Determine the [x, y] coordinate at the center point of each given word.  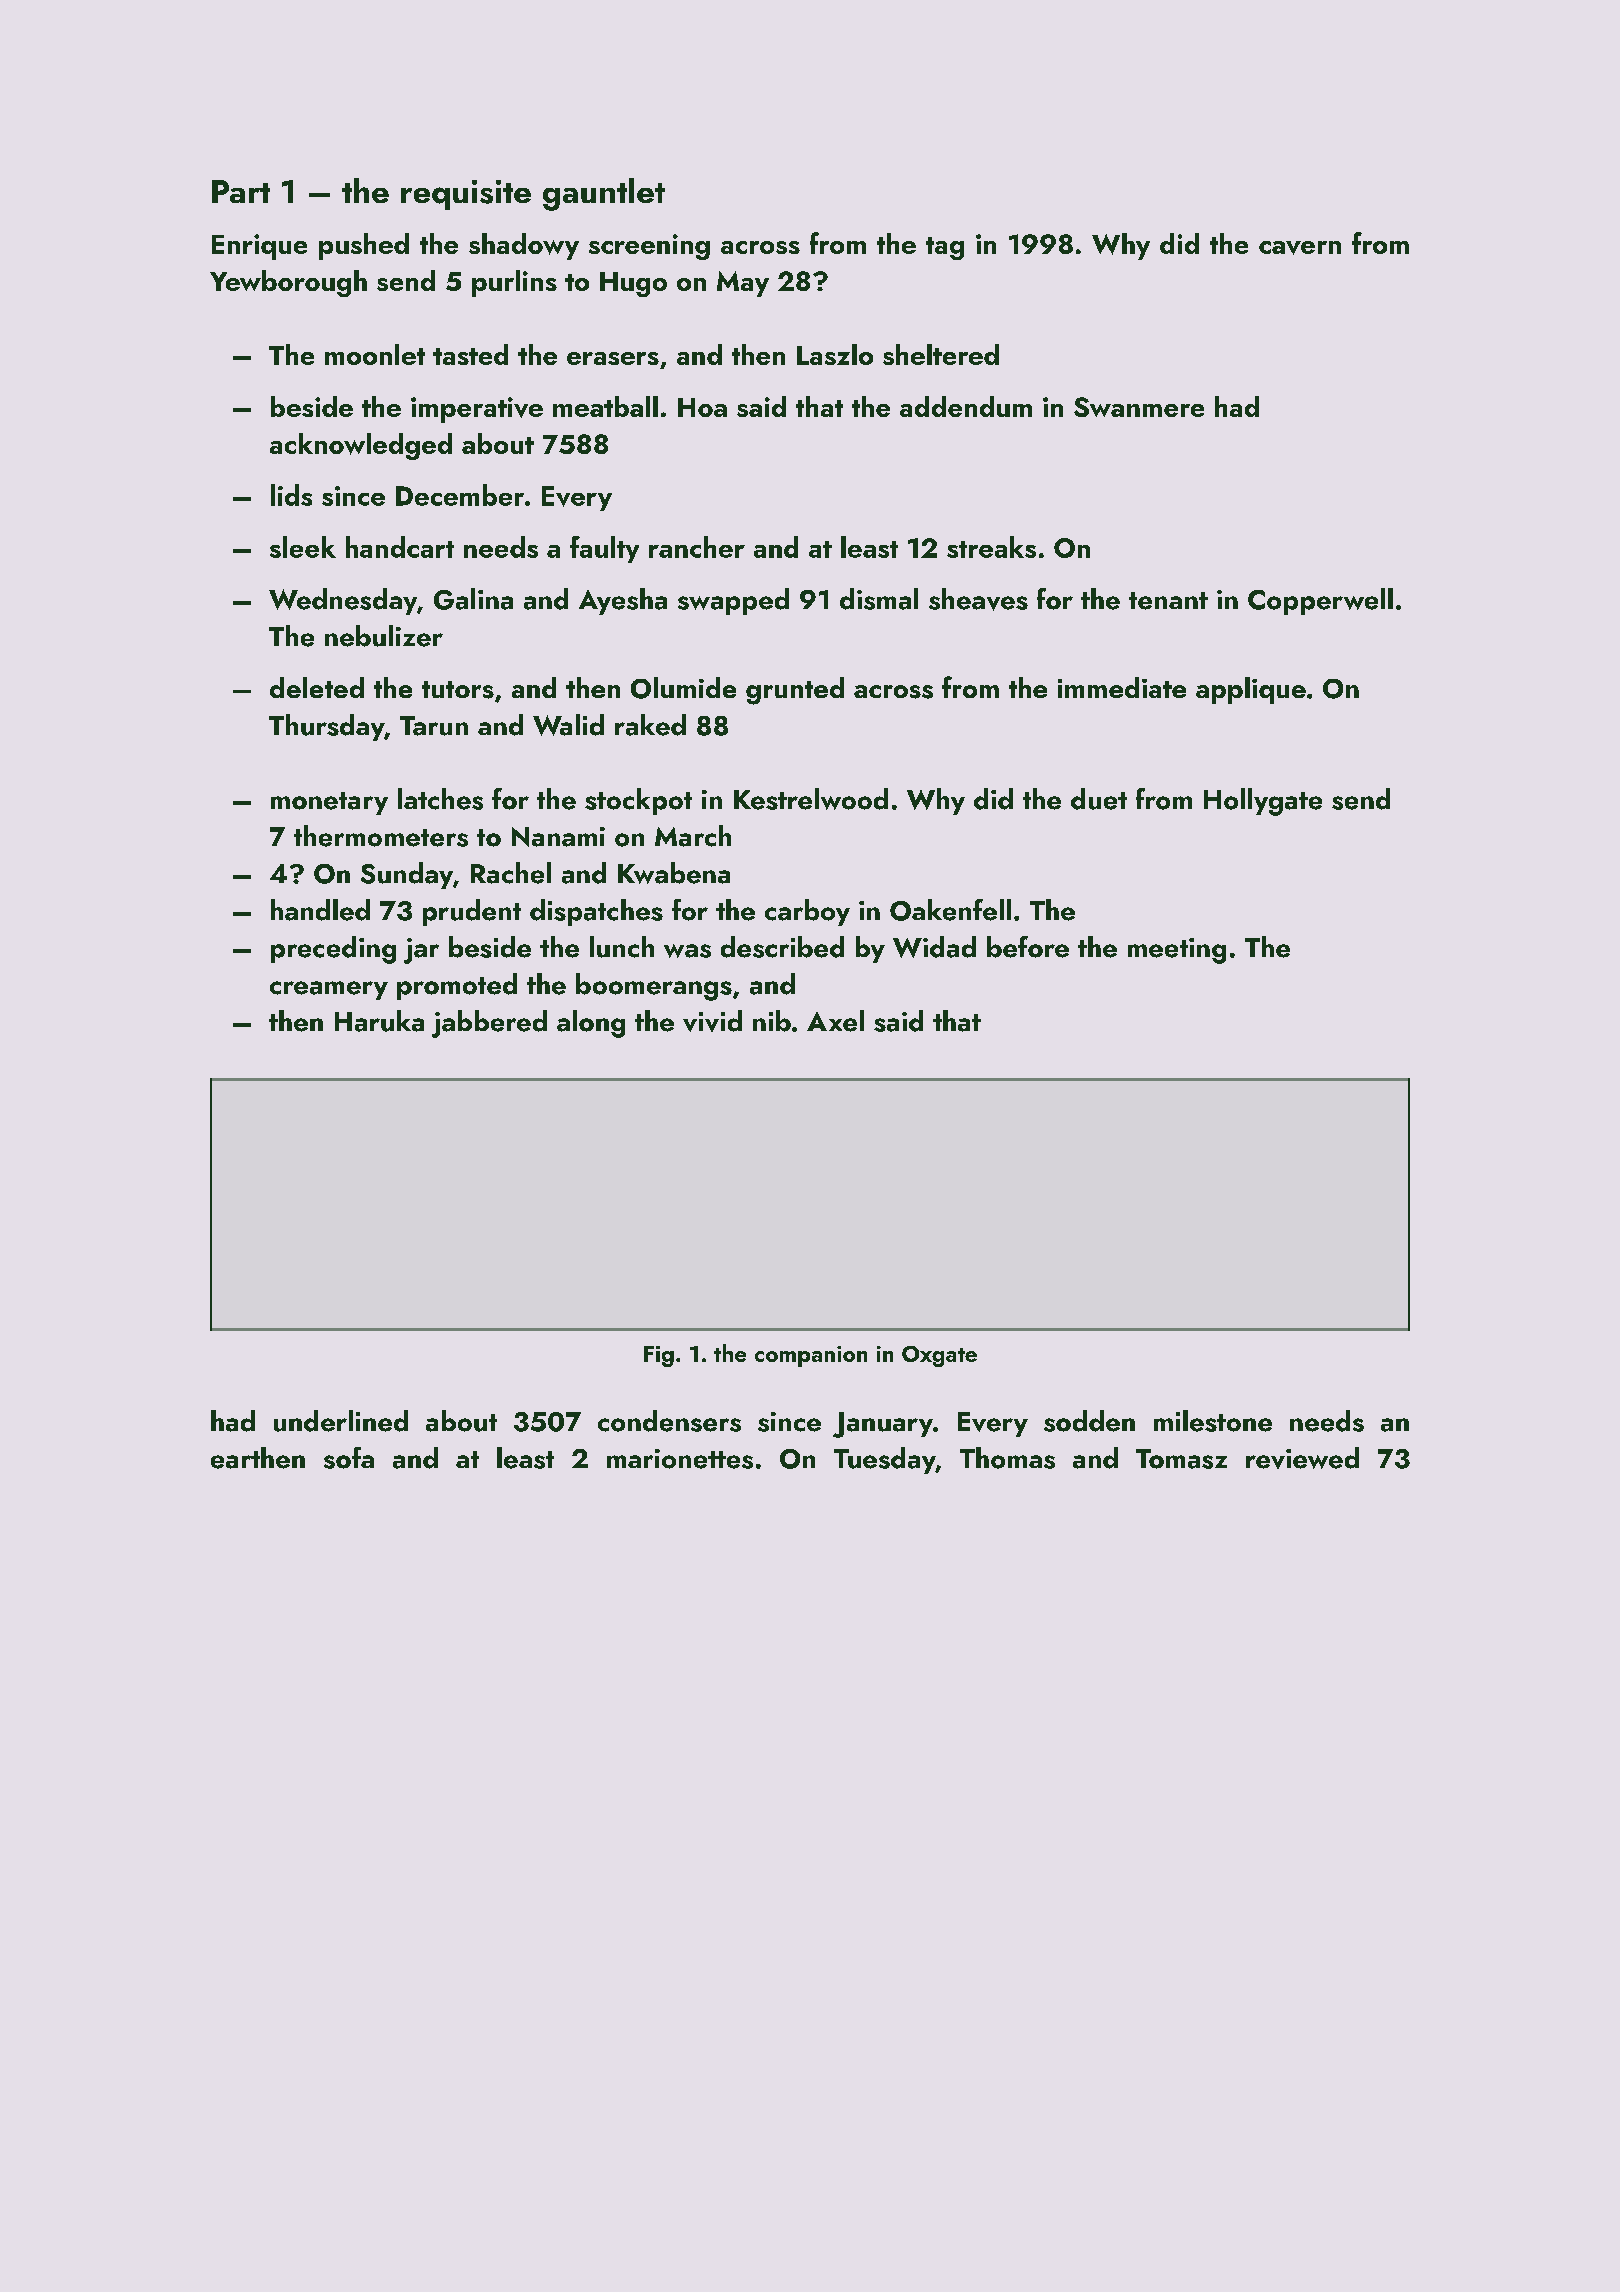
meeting [1177, 951]
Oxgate [939, 1356]
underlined [341, 1421]
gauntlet [604, 194]
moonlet [375, 354]
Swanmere [1139, 407]
